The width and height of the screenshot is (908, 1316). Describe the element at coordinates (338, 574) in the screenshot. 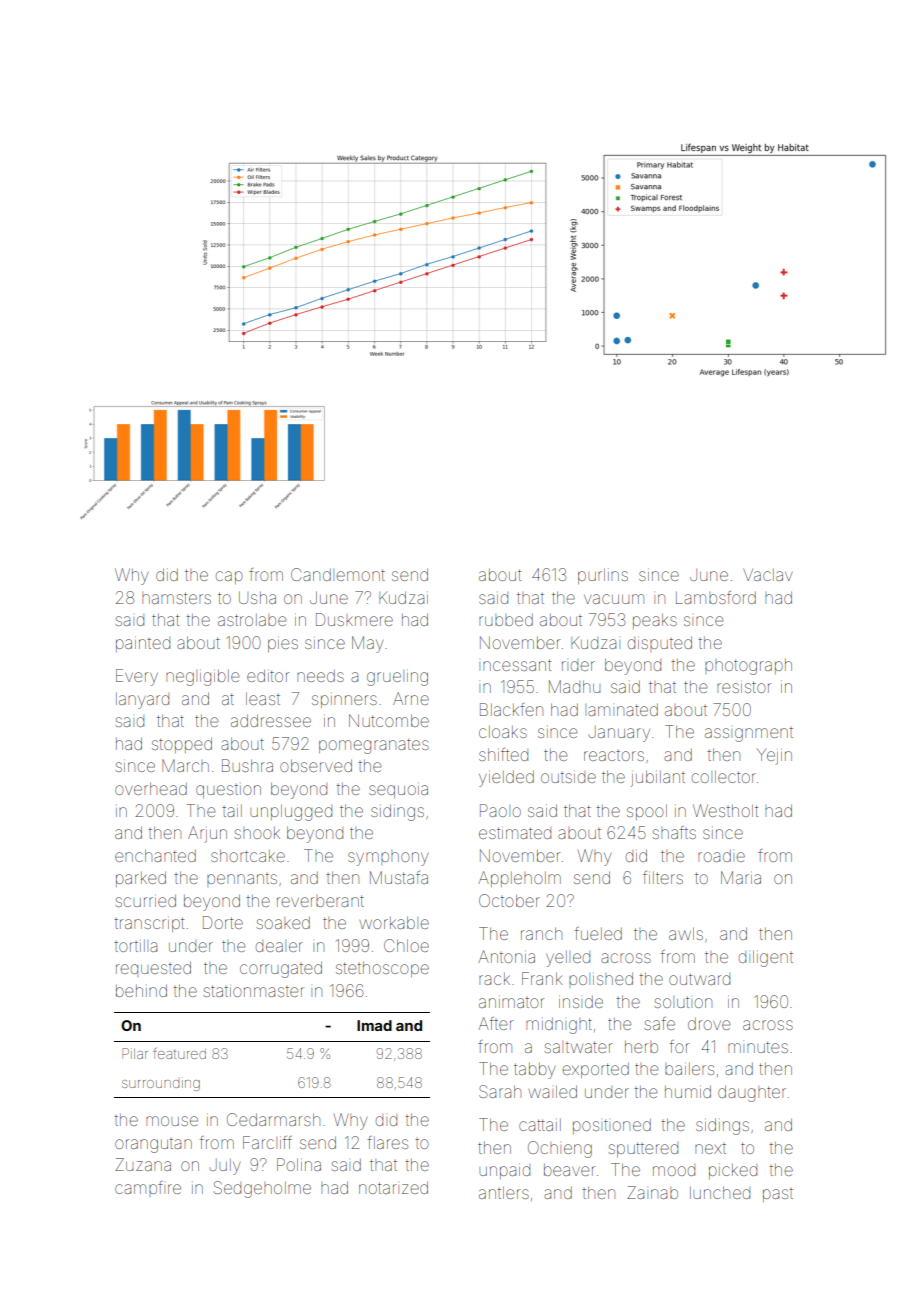

I see `Candlemont` at that location.
